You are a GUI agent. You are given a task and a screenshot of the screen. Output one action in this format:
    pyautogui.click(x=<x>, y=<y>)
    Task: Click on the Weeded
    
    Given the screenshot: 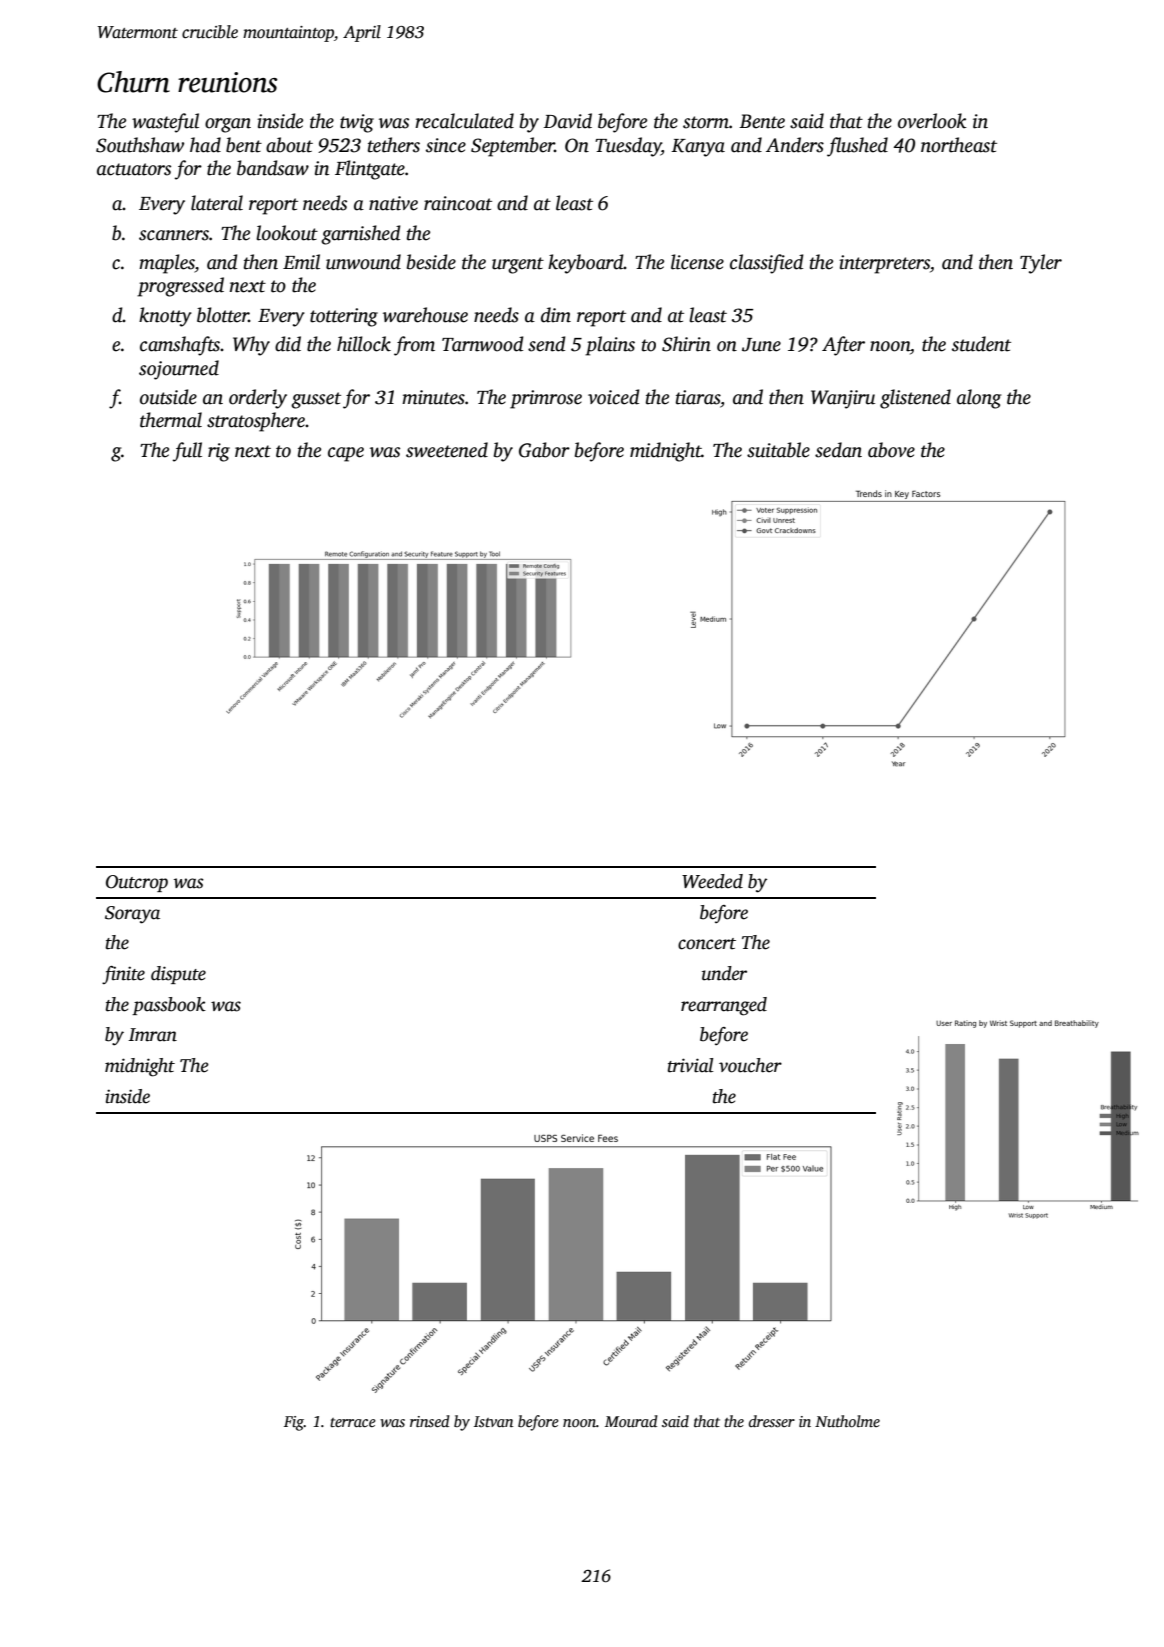 What is the action you would take?
    pyautogui.click(x=712, y=881)
